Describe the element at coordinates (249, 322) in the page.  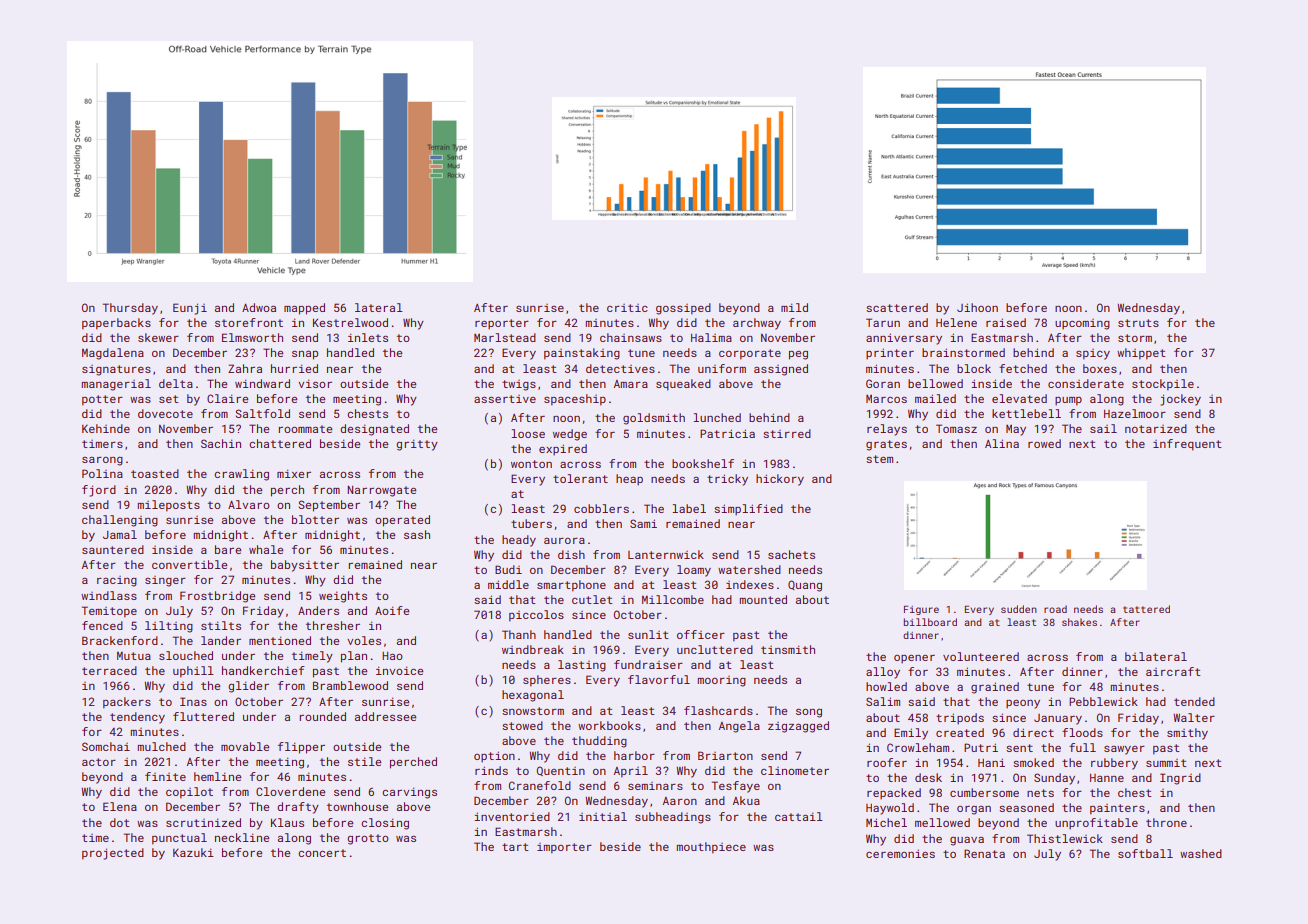
I see `storefront` at that location.
